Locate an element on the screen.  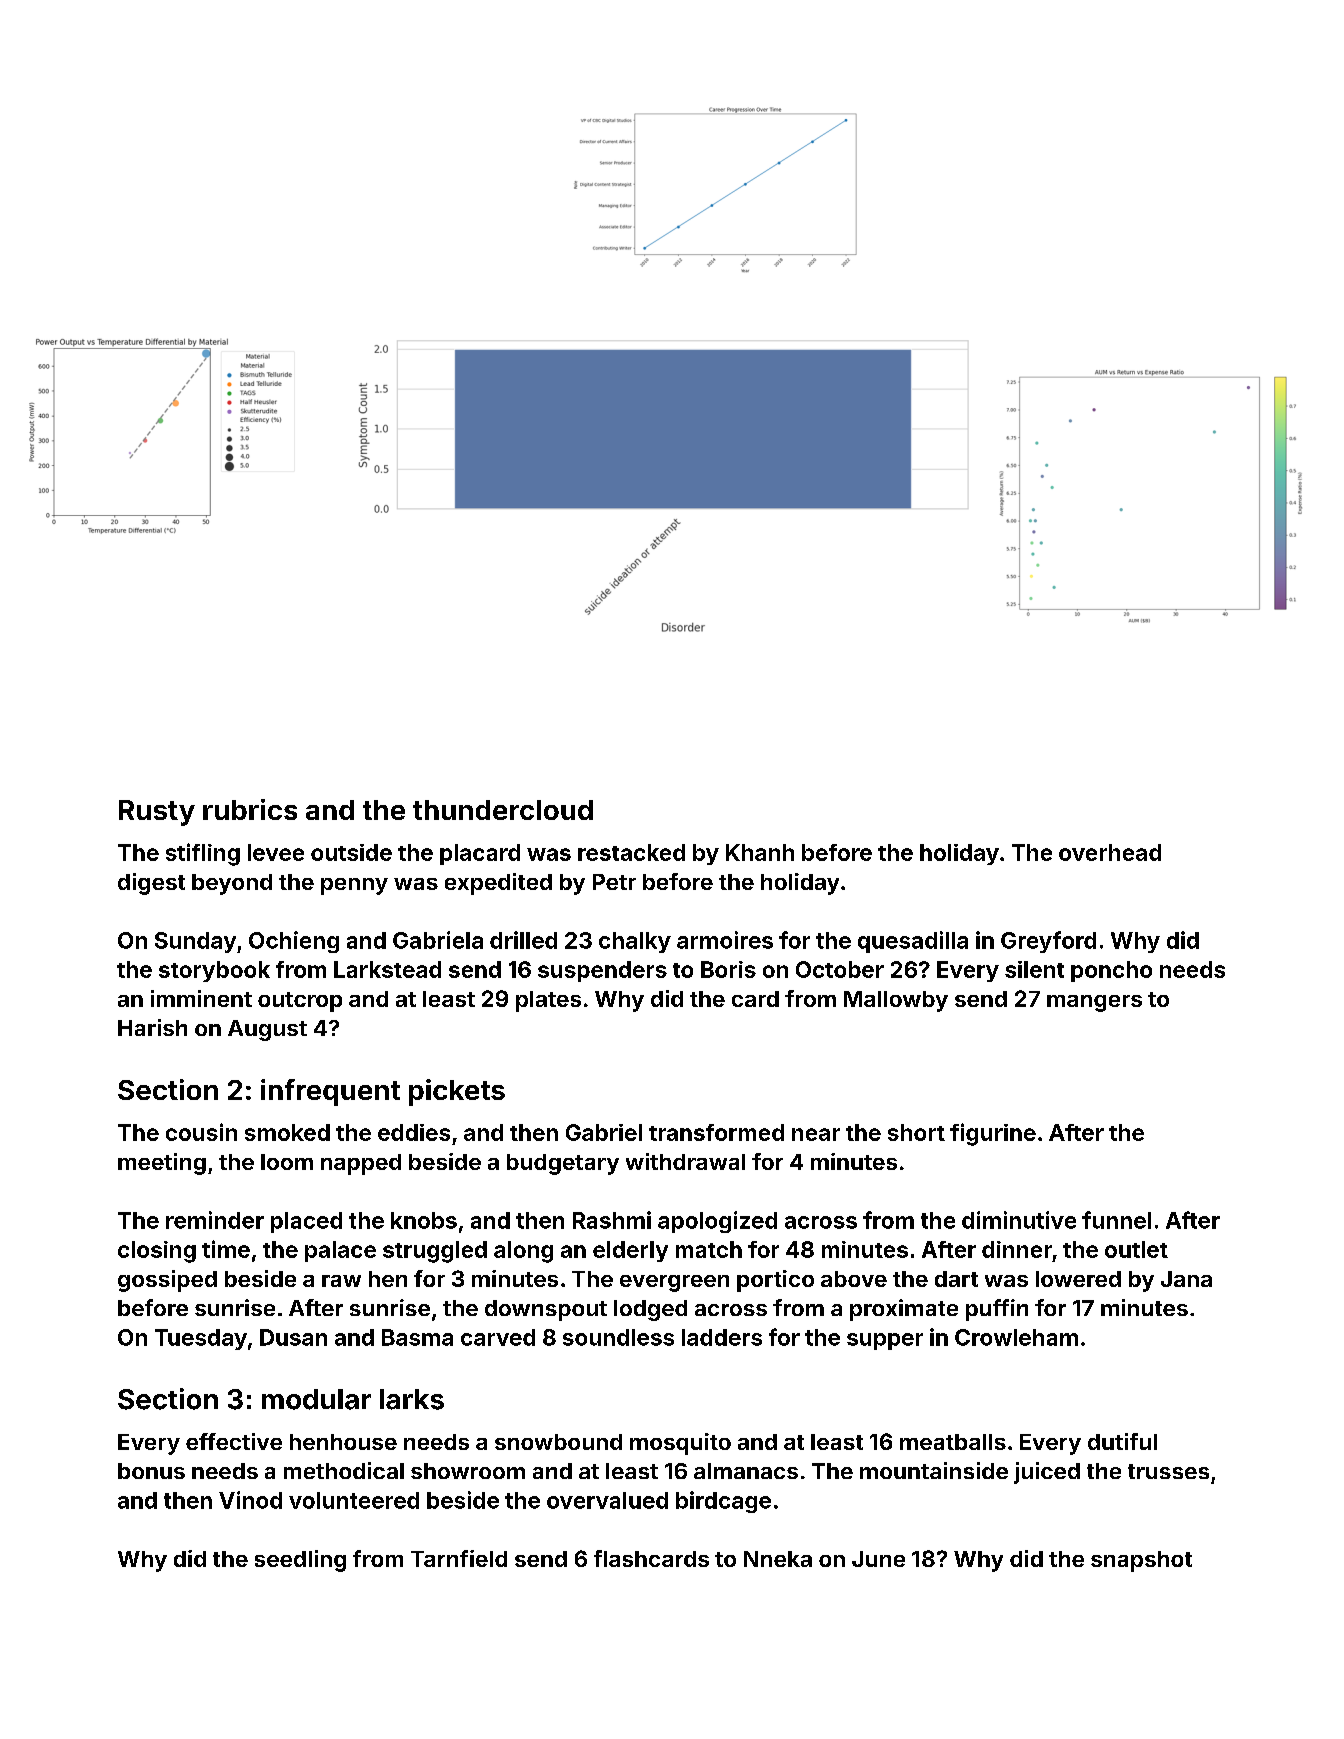
thundercloud is located at coordinates (503, 810).
